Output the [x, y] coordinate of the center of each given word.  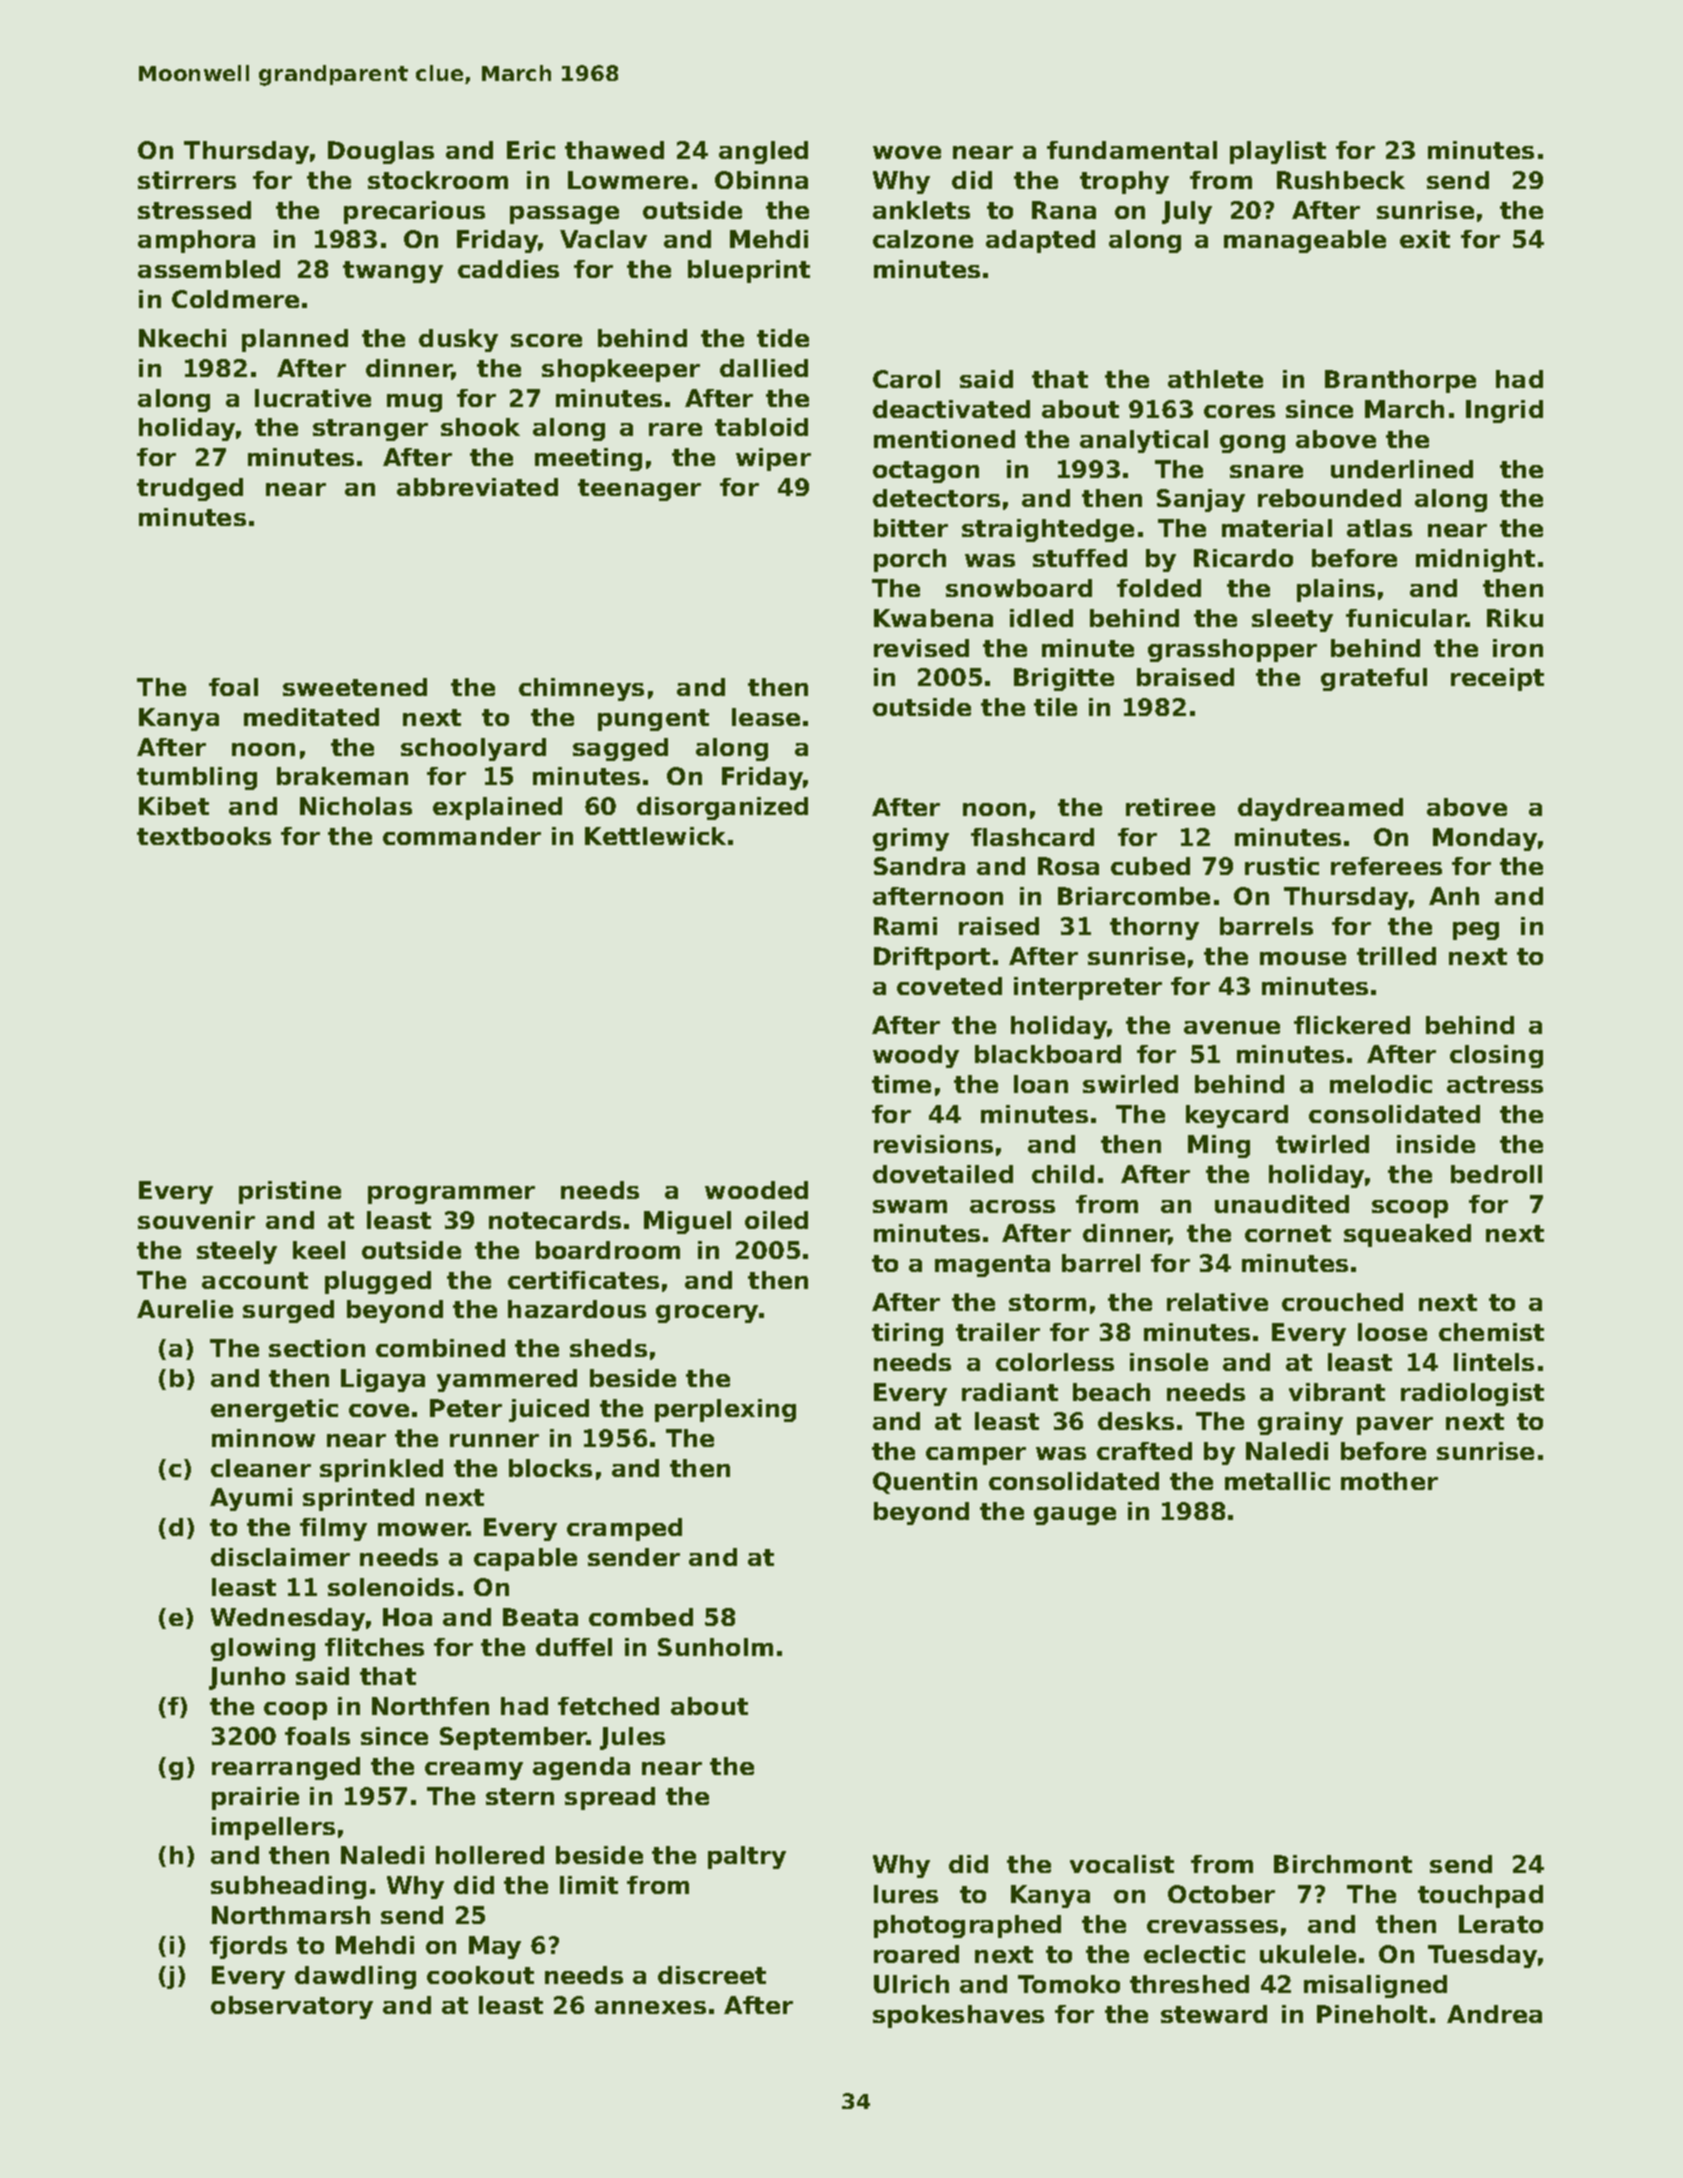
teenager [639, 490]
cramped [624, 1529]
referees [1386, 866]
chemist [1491, 1332]
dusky [458, 340]
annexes [650, 2007]
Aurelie [185, 1309]
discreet [712, 1975]
